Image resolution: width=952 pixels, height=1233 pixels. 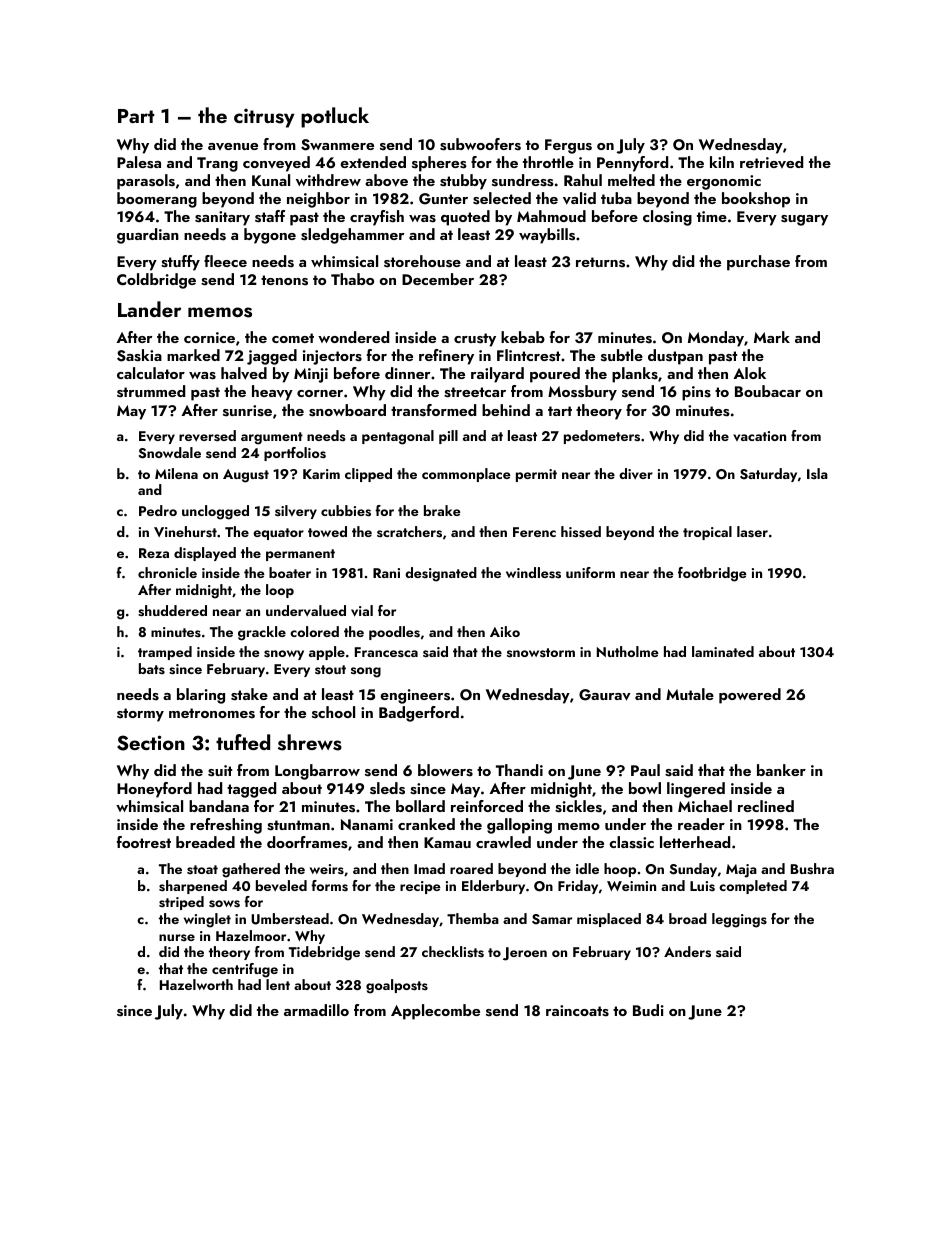 What do you see at coordinates (441, 574) in the screenshot?
I see `designated` at bounding box center [441, 574].
